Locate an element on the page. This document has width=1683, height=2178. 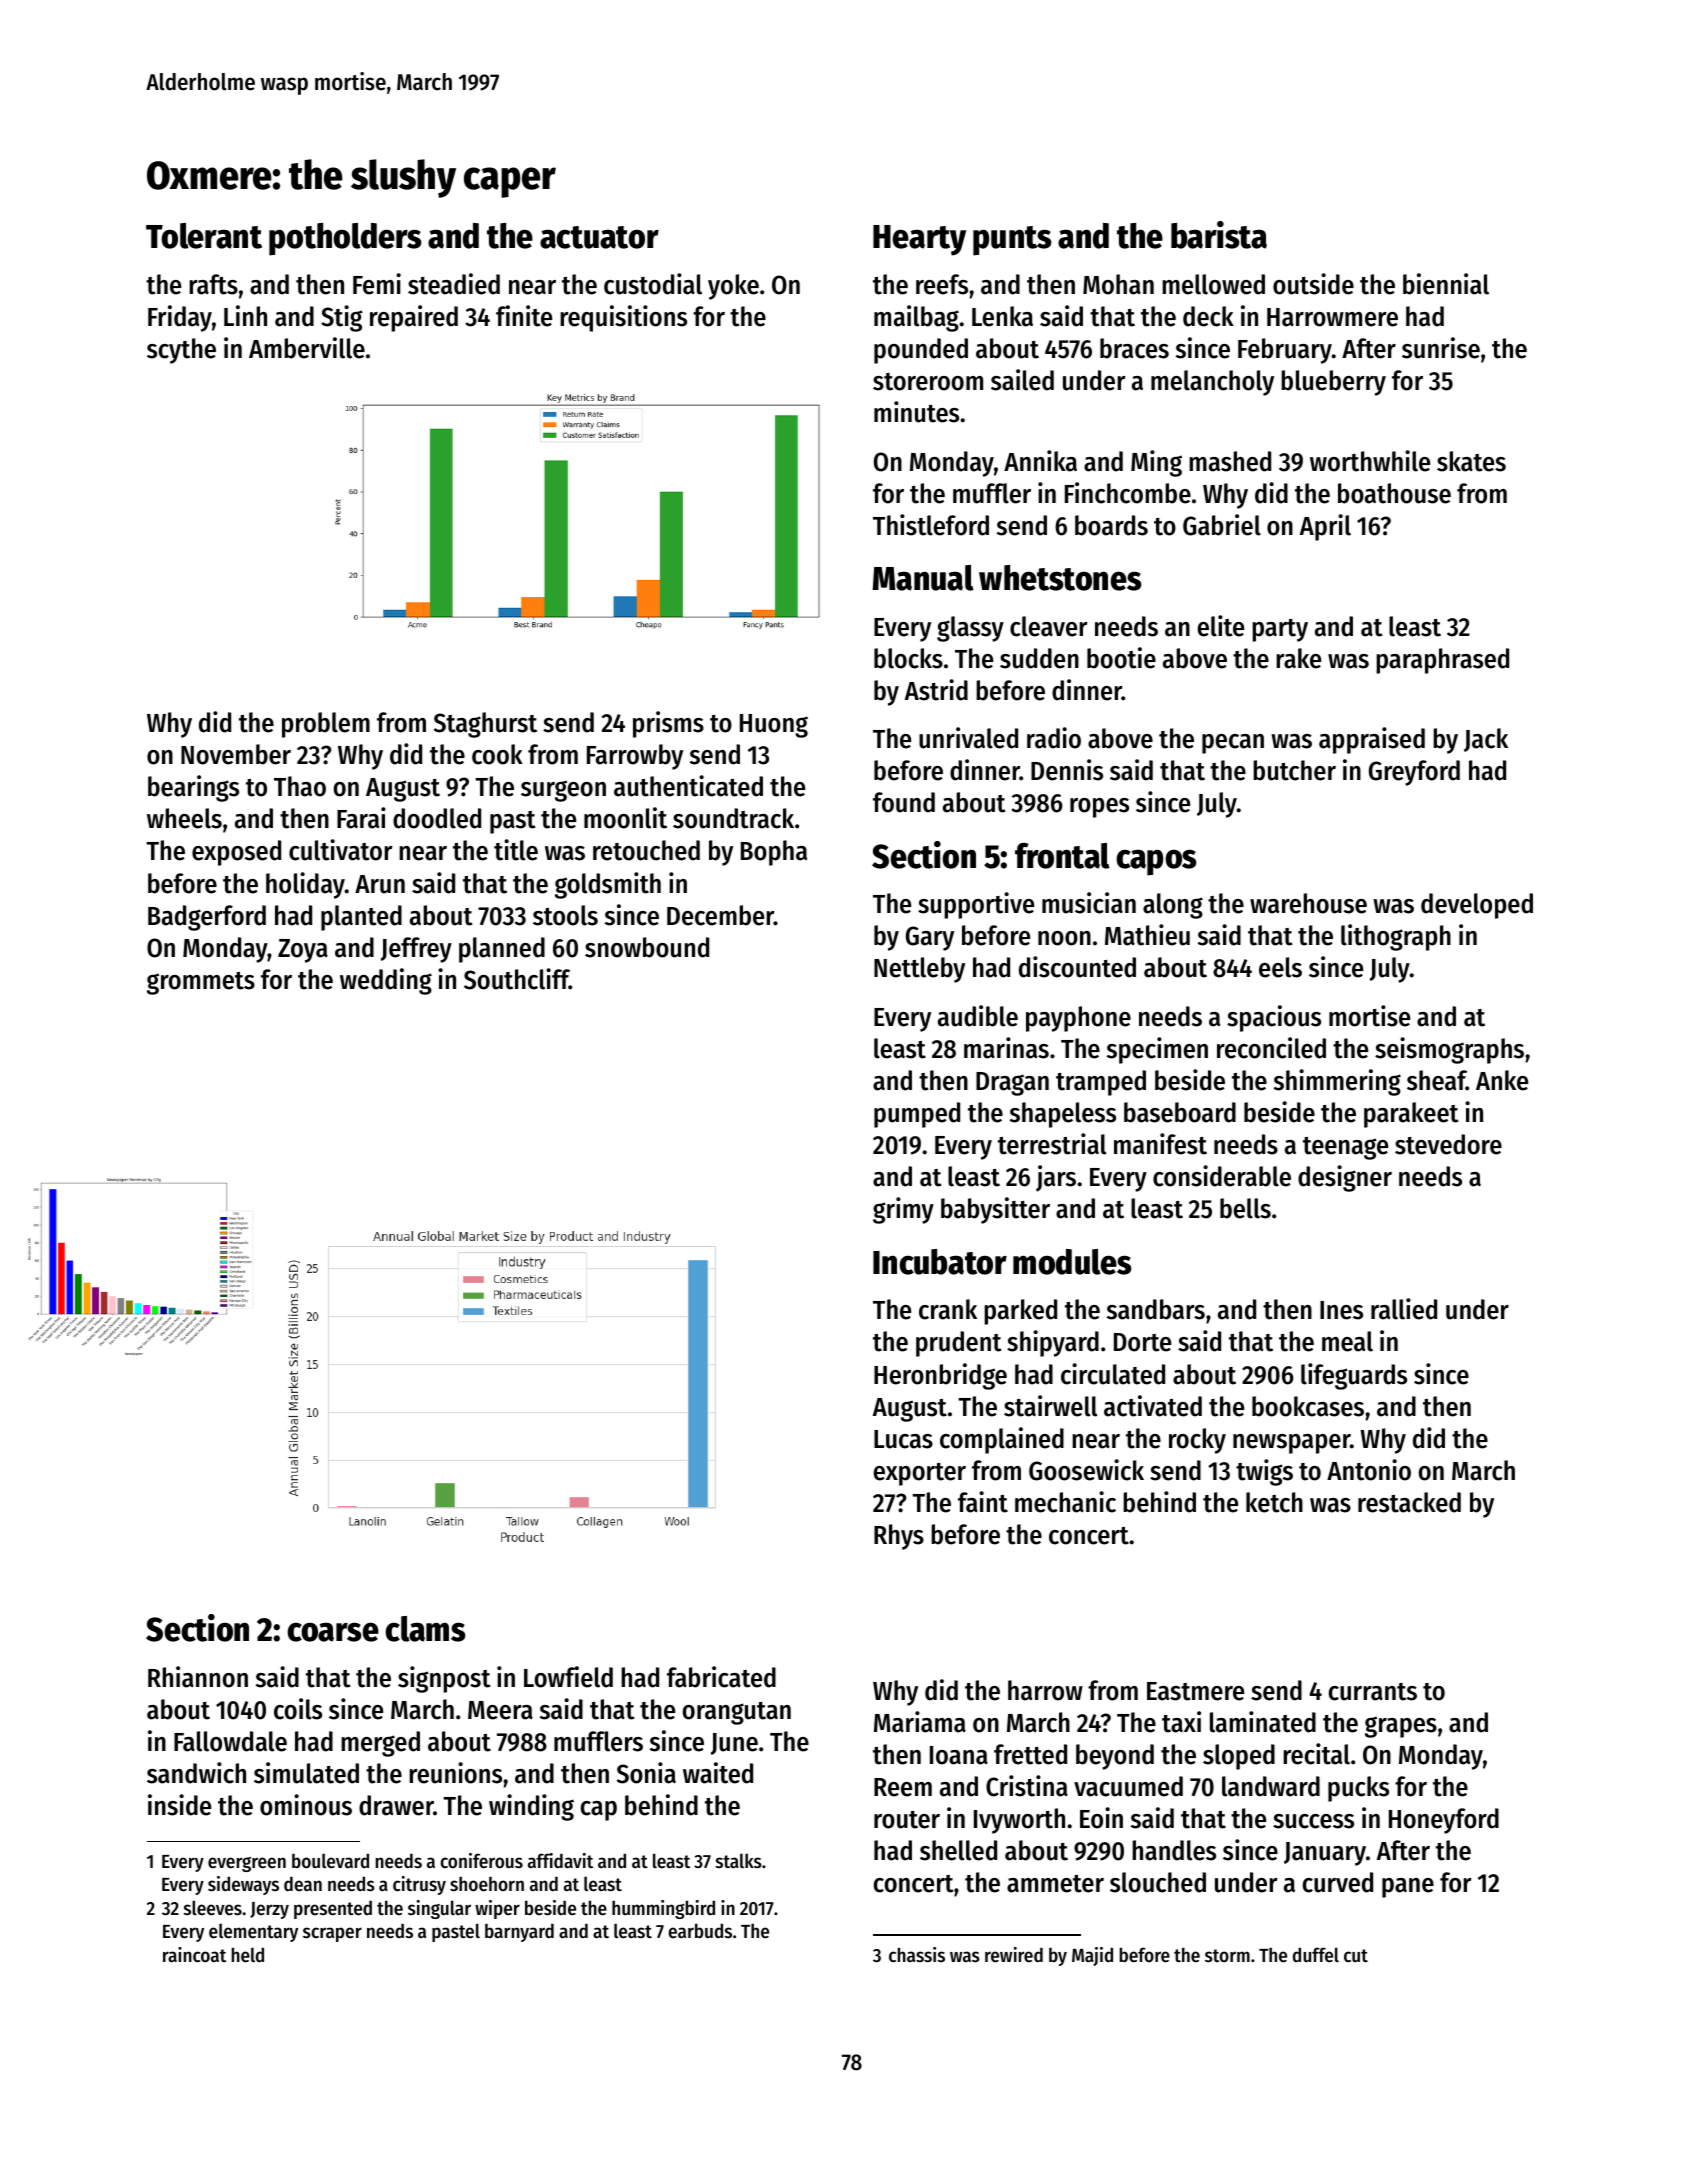
barista is located at coordinates (1219, 235).
